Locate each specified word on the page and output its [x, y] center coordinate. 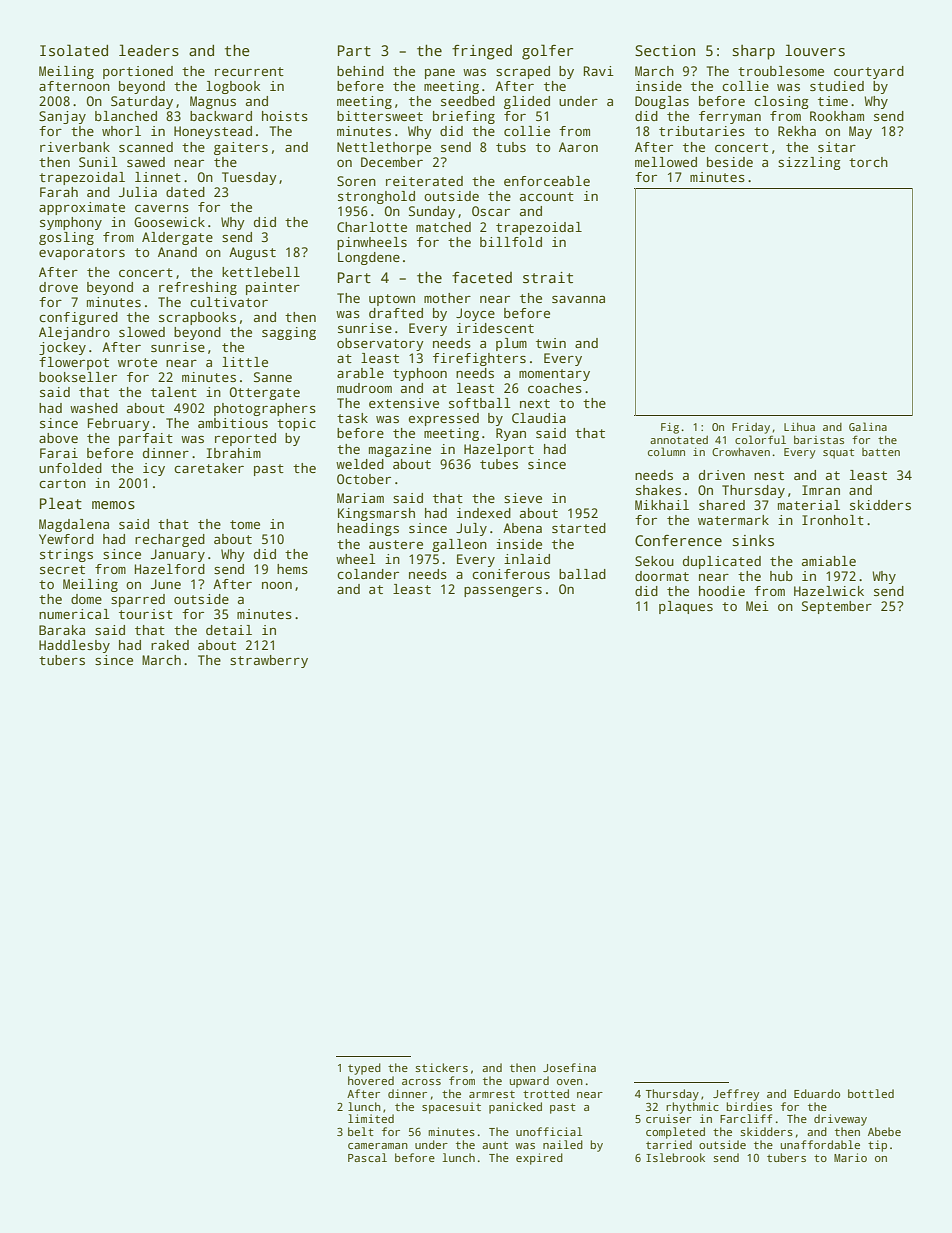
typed [364, 1069]
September [837, 607]
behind [360, 71]
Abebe [884, 1131]
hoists [285, 116]
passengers [503, 592]
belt [361, 1131]
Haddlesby [74, 646]
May [860, 132]
